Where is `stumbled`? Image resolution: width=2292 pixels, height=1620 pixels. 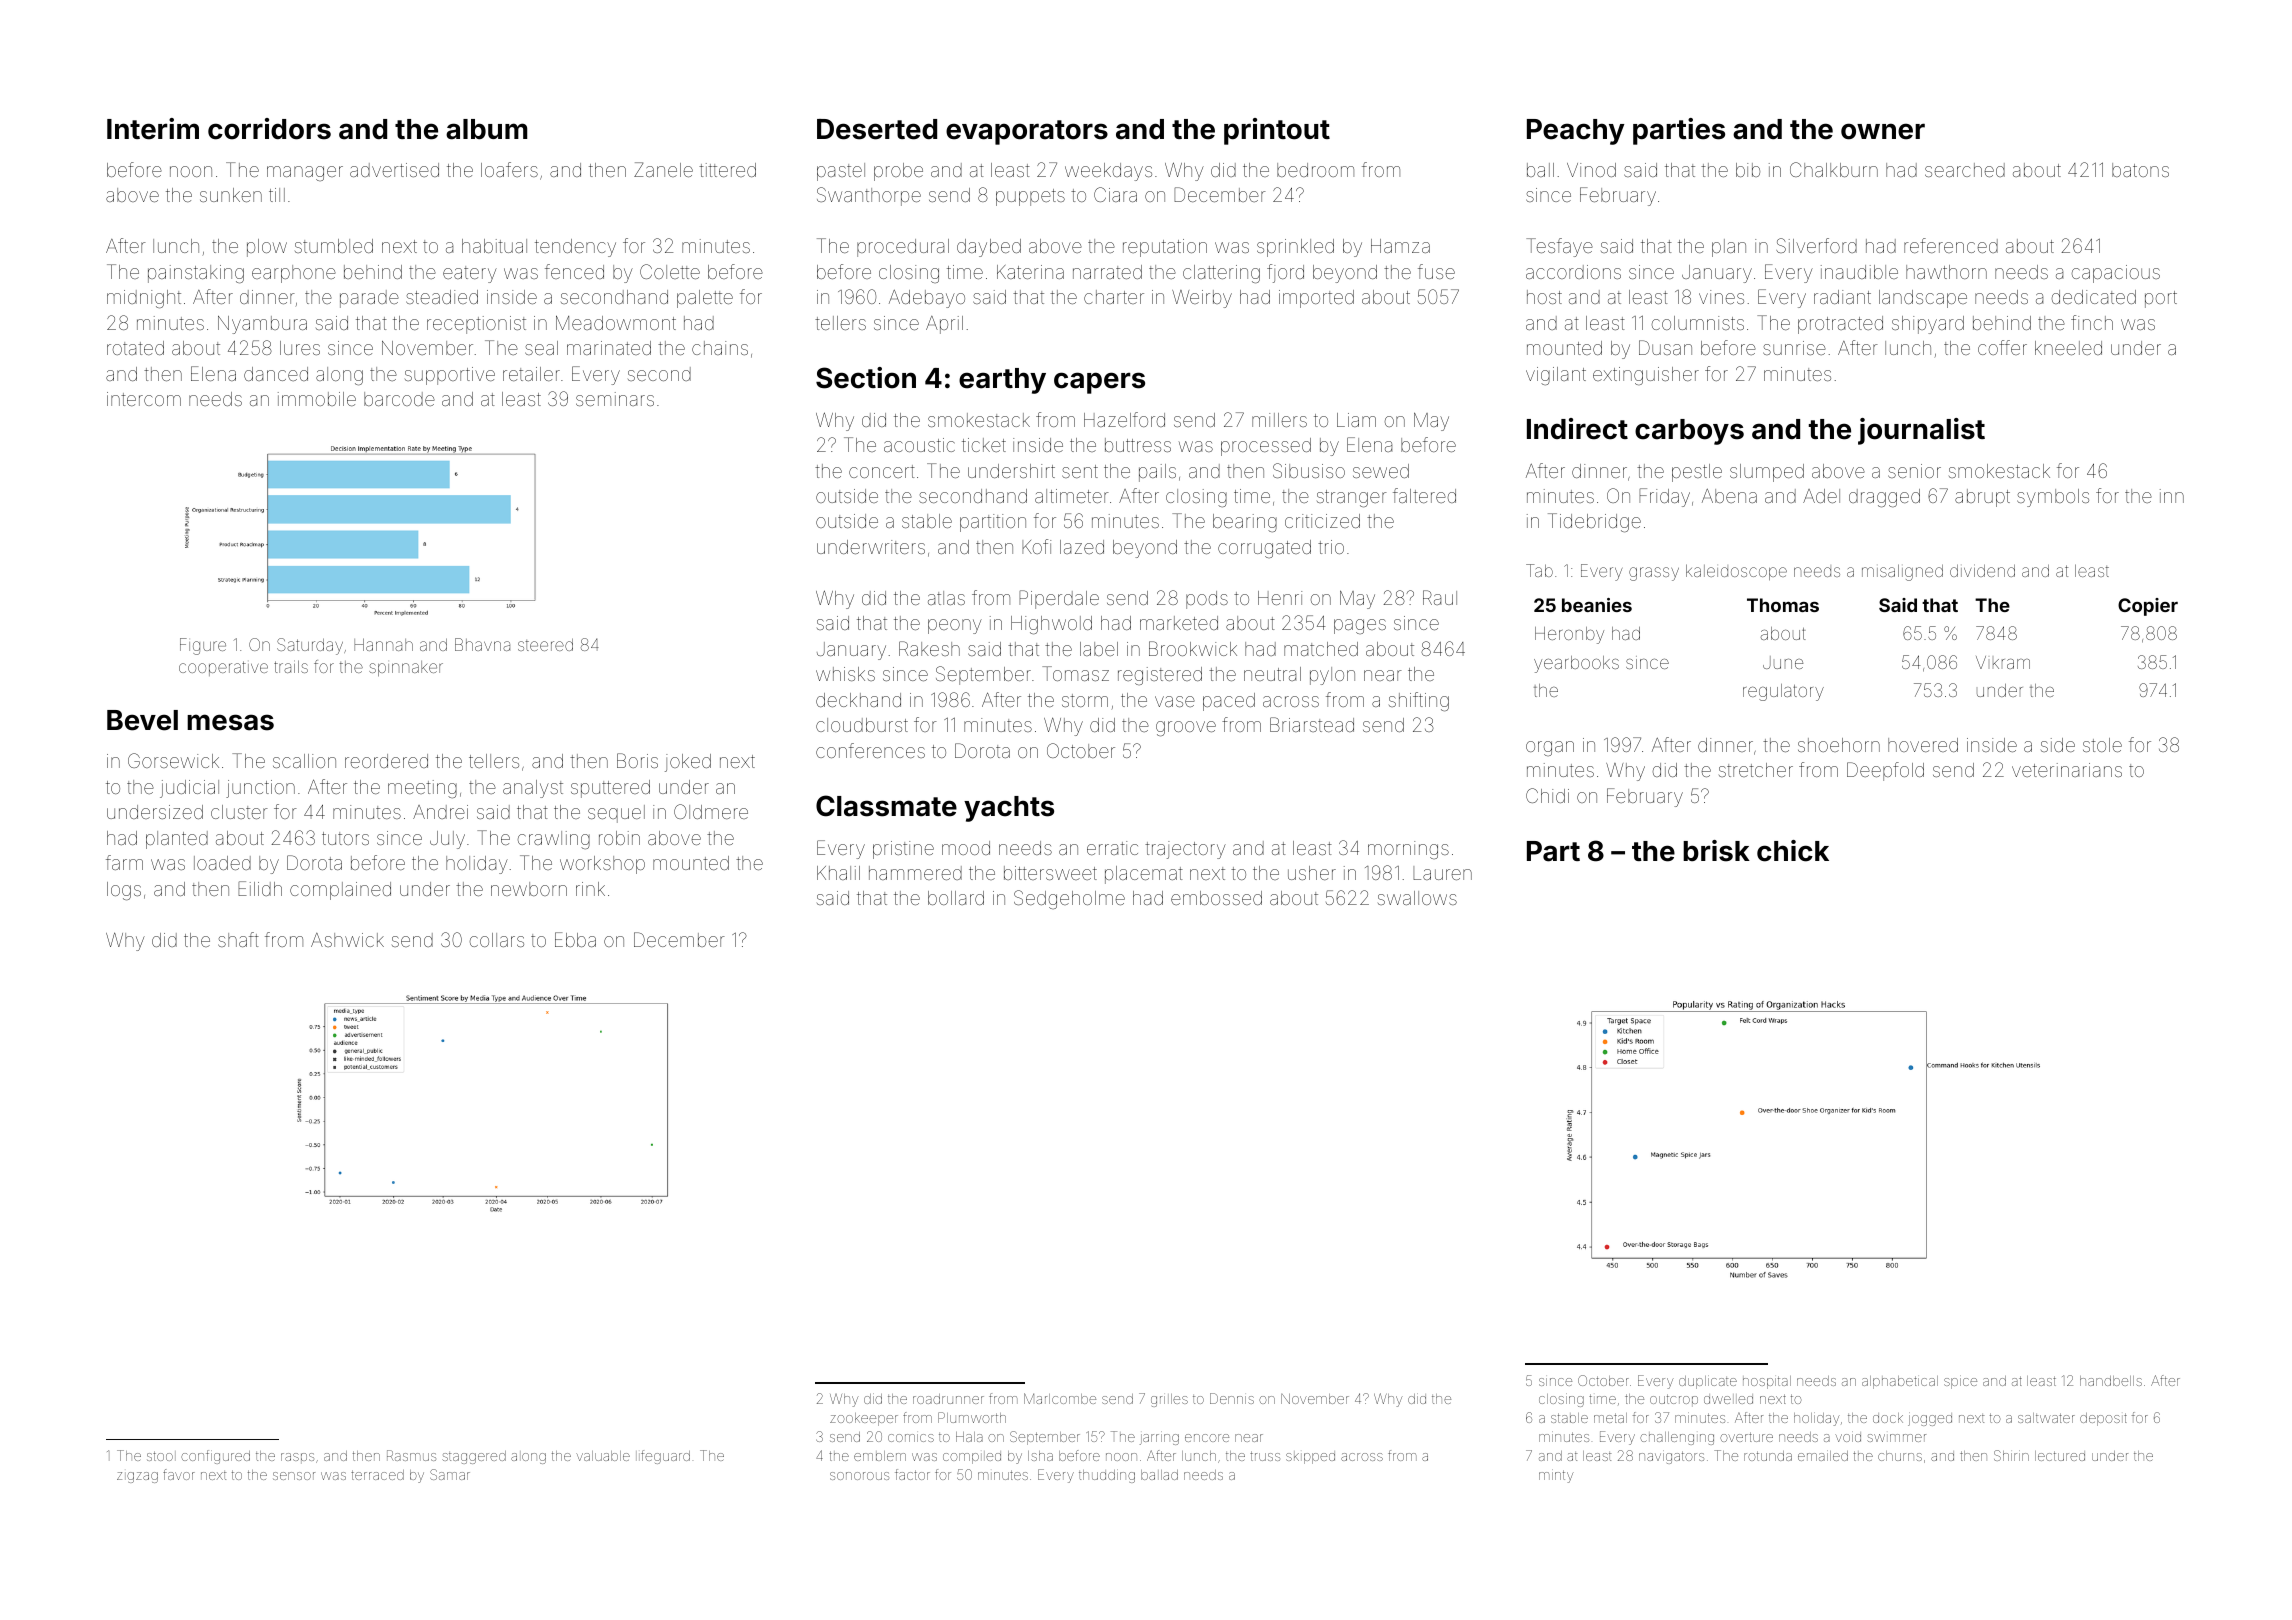
stumbled is located at coordinates (334, 246).
